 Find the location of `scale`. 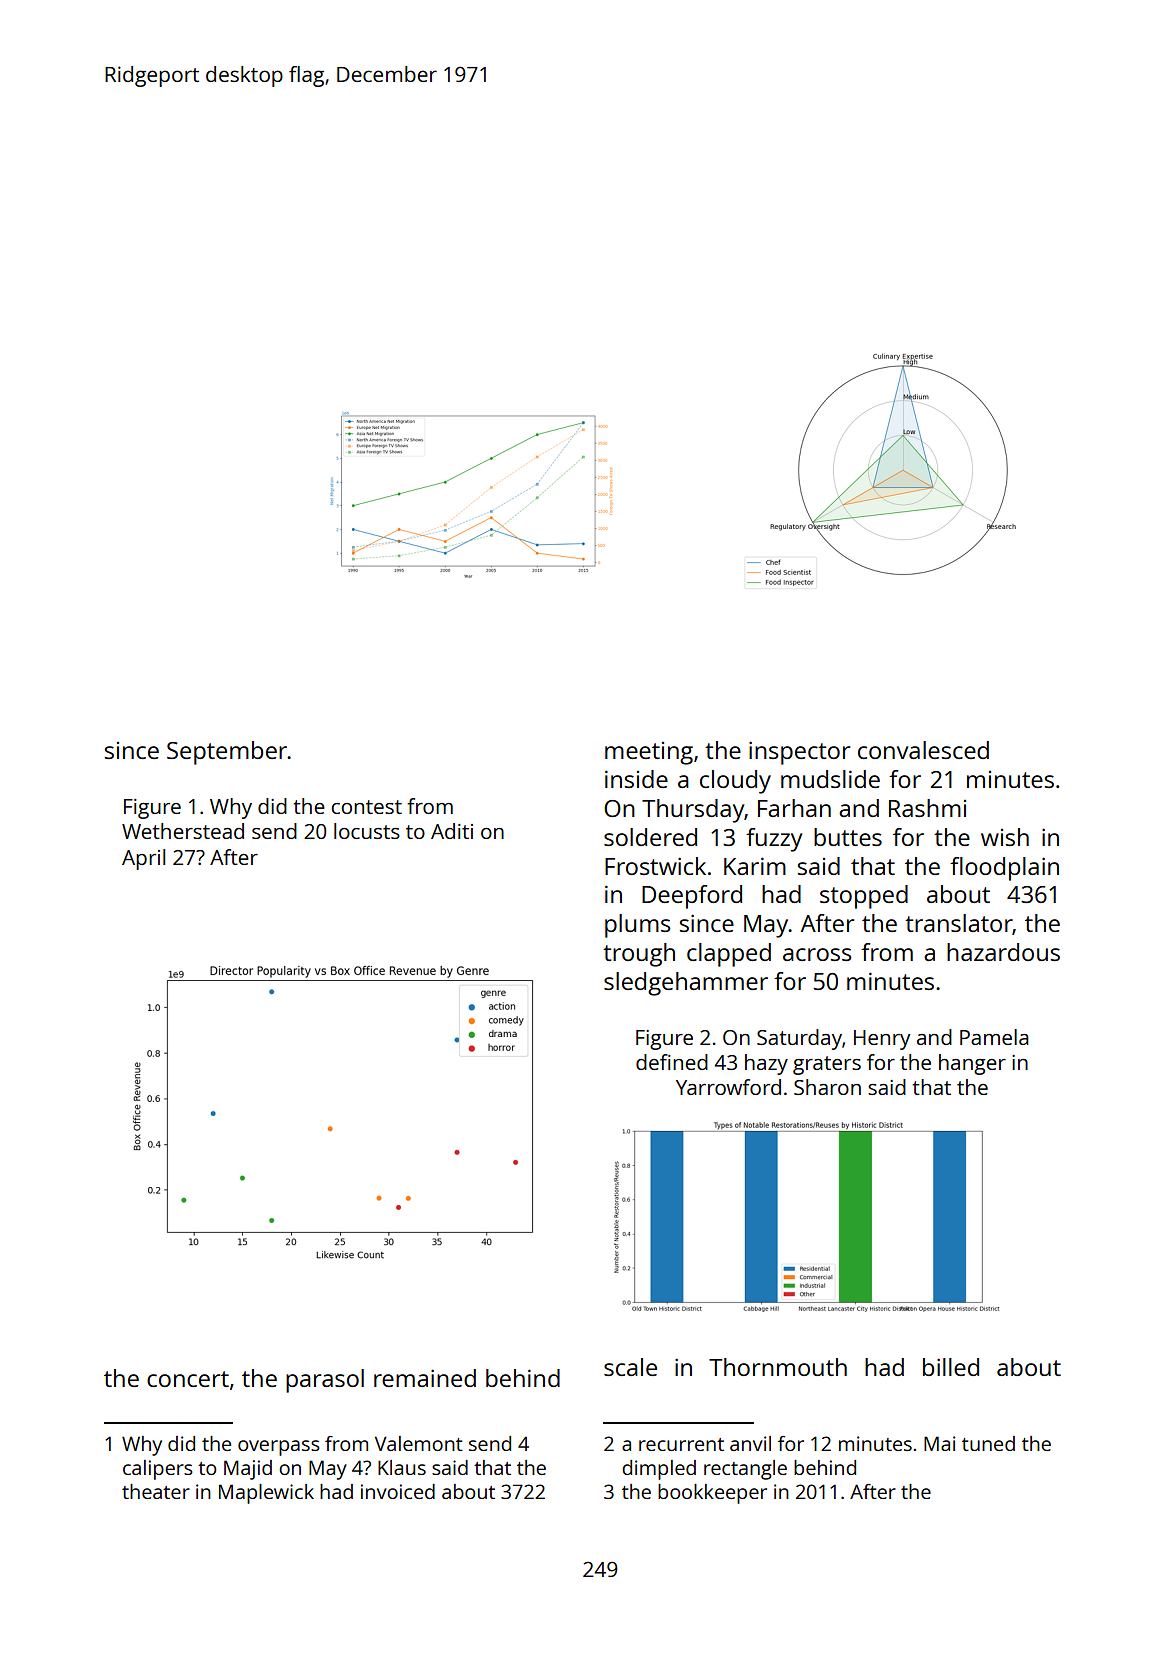

scale is located at coordinates (630, 1367).
